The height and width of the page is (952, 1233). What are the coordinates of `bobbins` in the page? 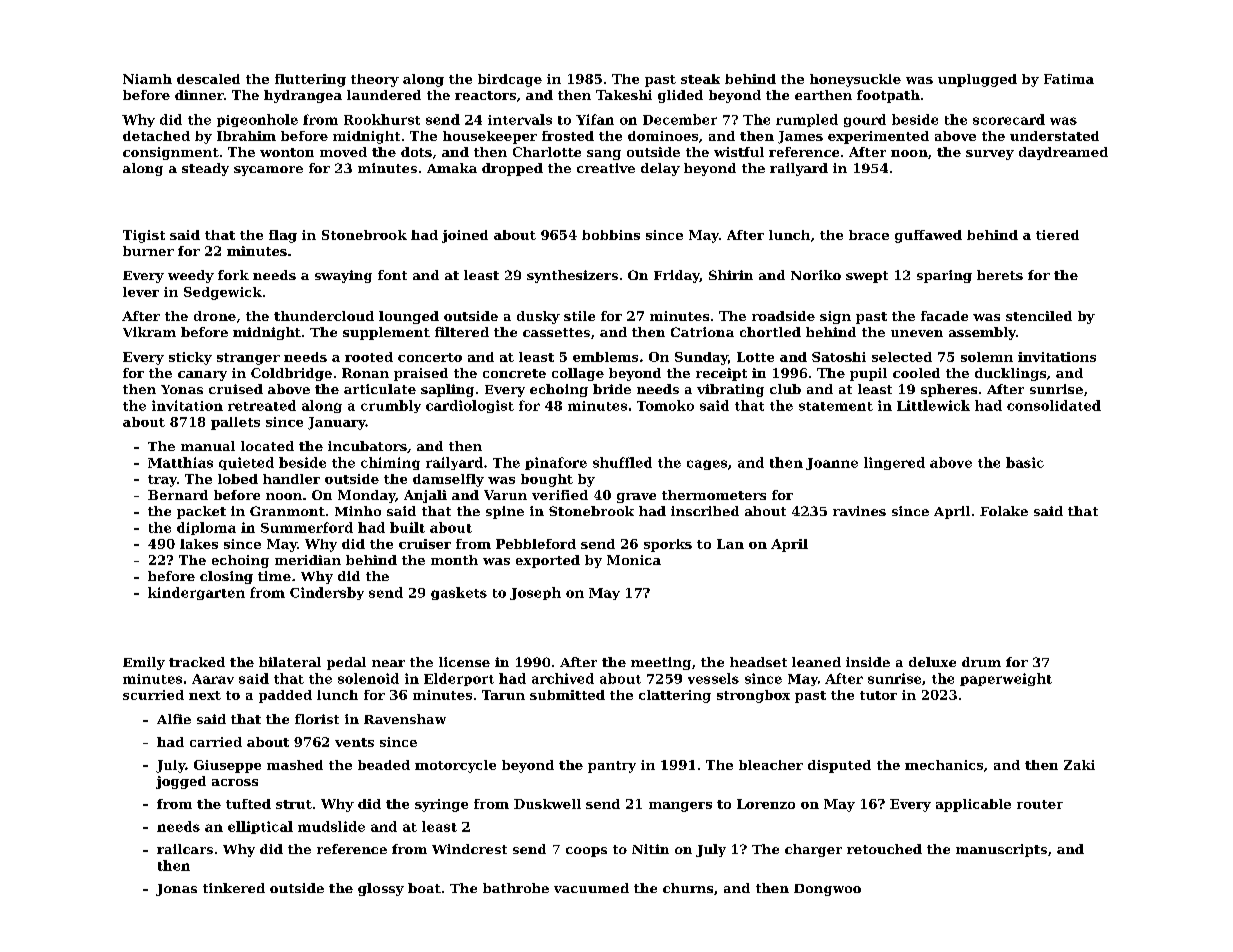 It's located at (611, 235).
